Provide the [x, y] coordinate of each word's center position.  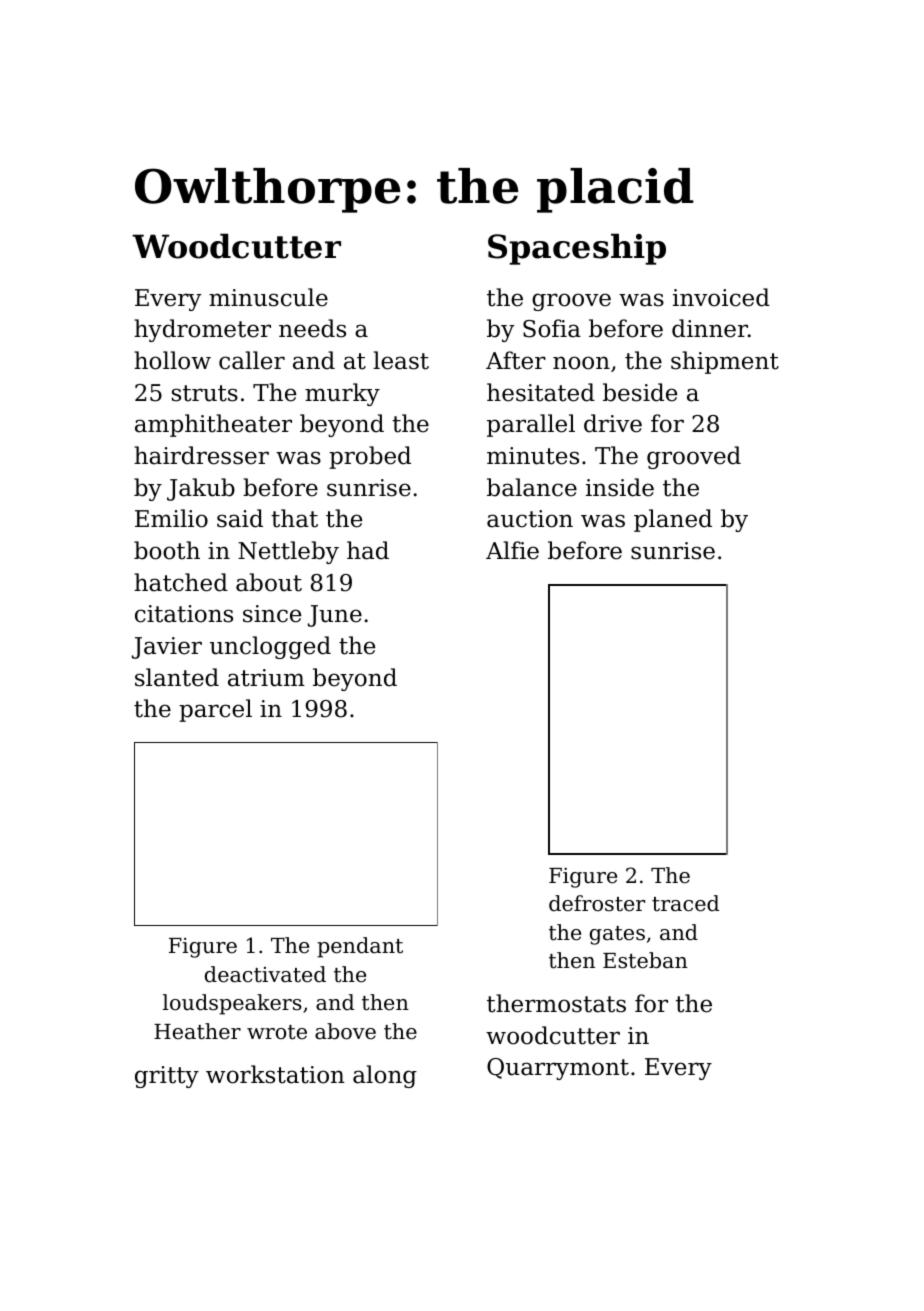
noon [581, 363]
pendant [360, 947]
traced [685, 903]
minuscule [268, 297]
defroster [597, 903]
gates [617, 935]
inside [620, 487]
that [294, 518]
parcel [215, 710]
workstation [275, 1074]
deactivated [265, 974]
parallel [531, 425]
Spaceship [577, 249]
